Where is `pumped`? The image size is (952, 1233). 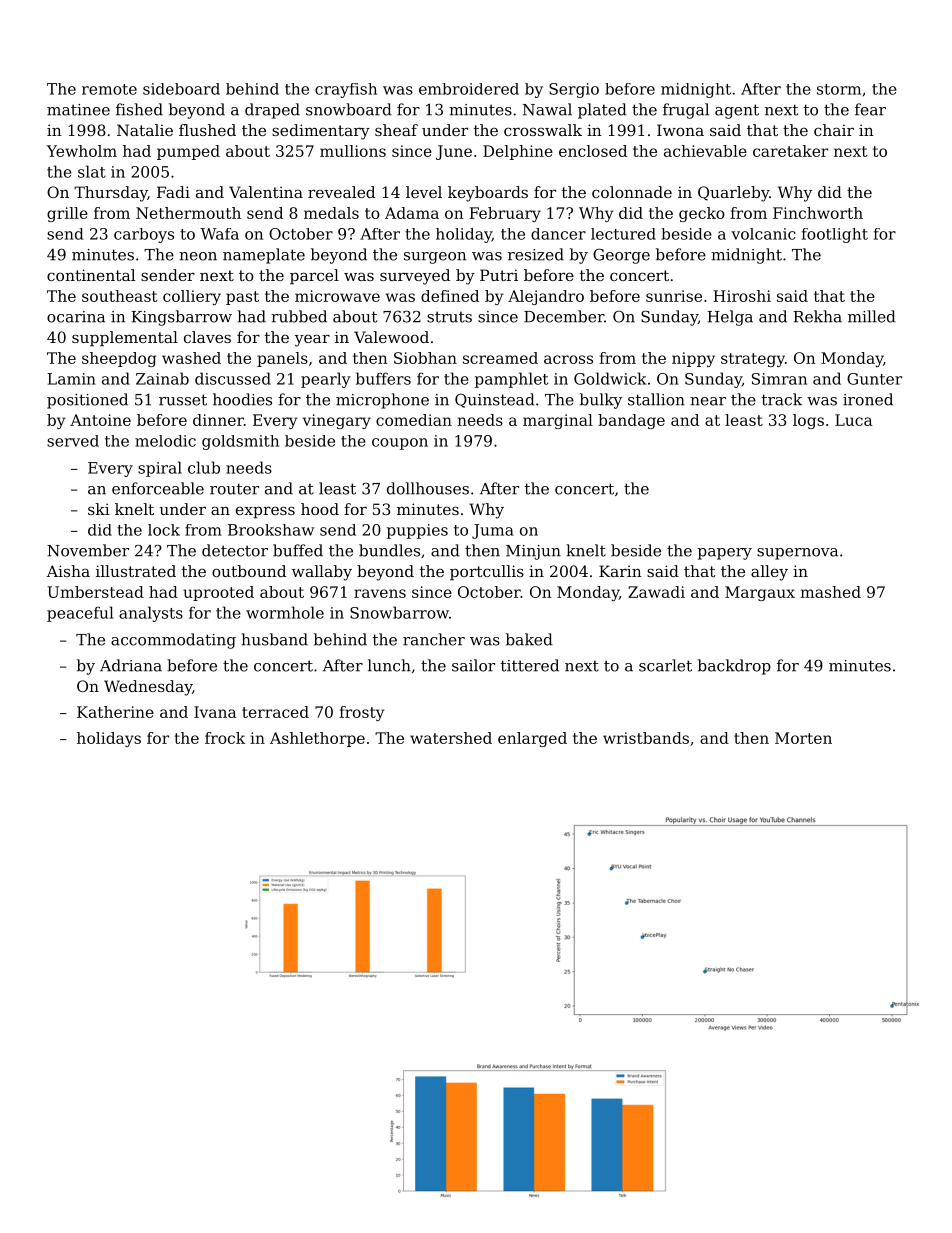
pumped is located at coordinates (188, 152).
